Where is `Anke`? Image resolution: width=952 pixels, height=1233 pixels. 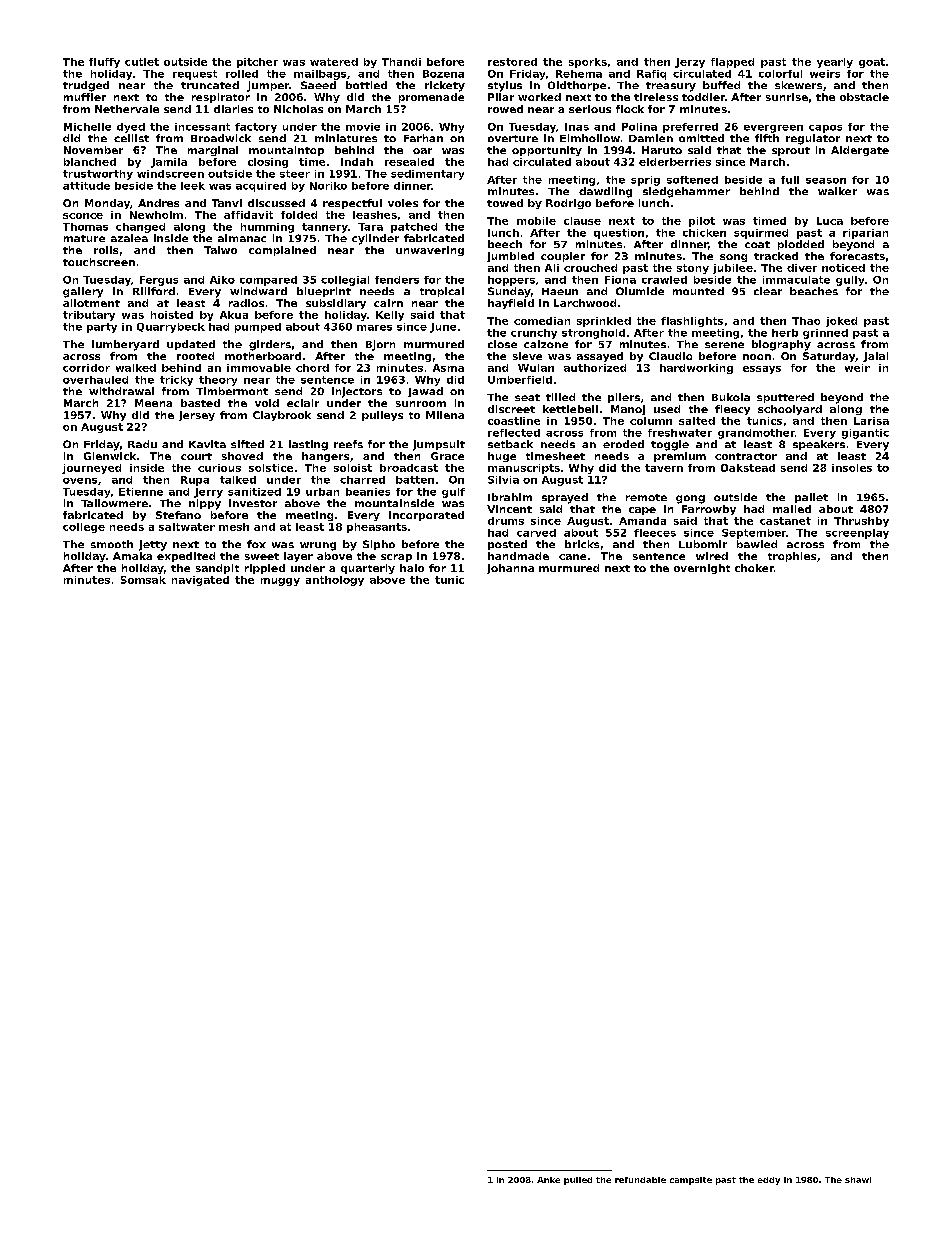 Anke is located at coordinates (548, 1180).
